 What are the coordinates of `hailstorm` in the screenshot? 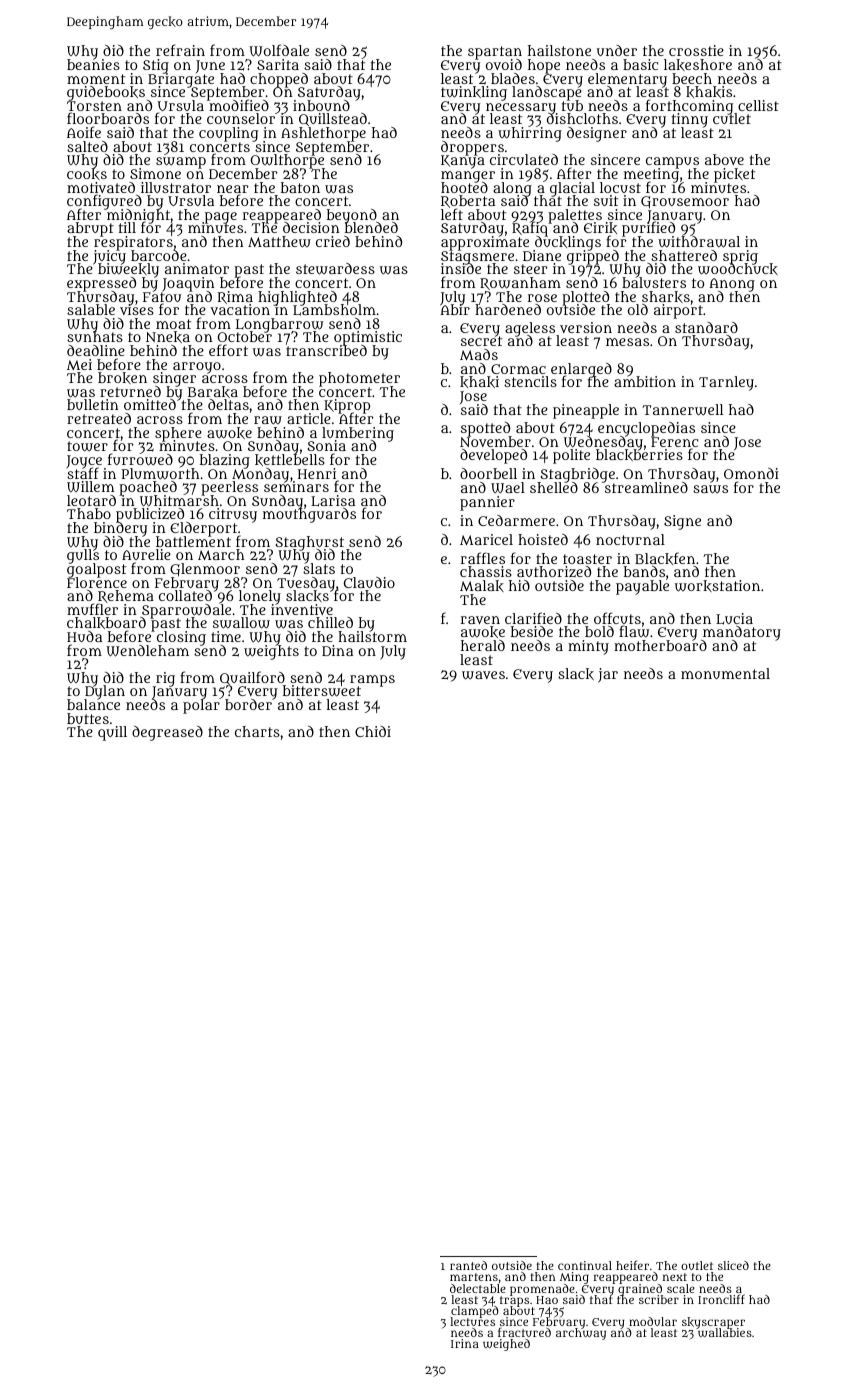 It's located at (372, 637).
